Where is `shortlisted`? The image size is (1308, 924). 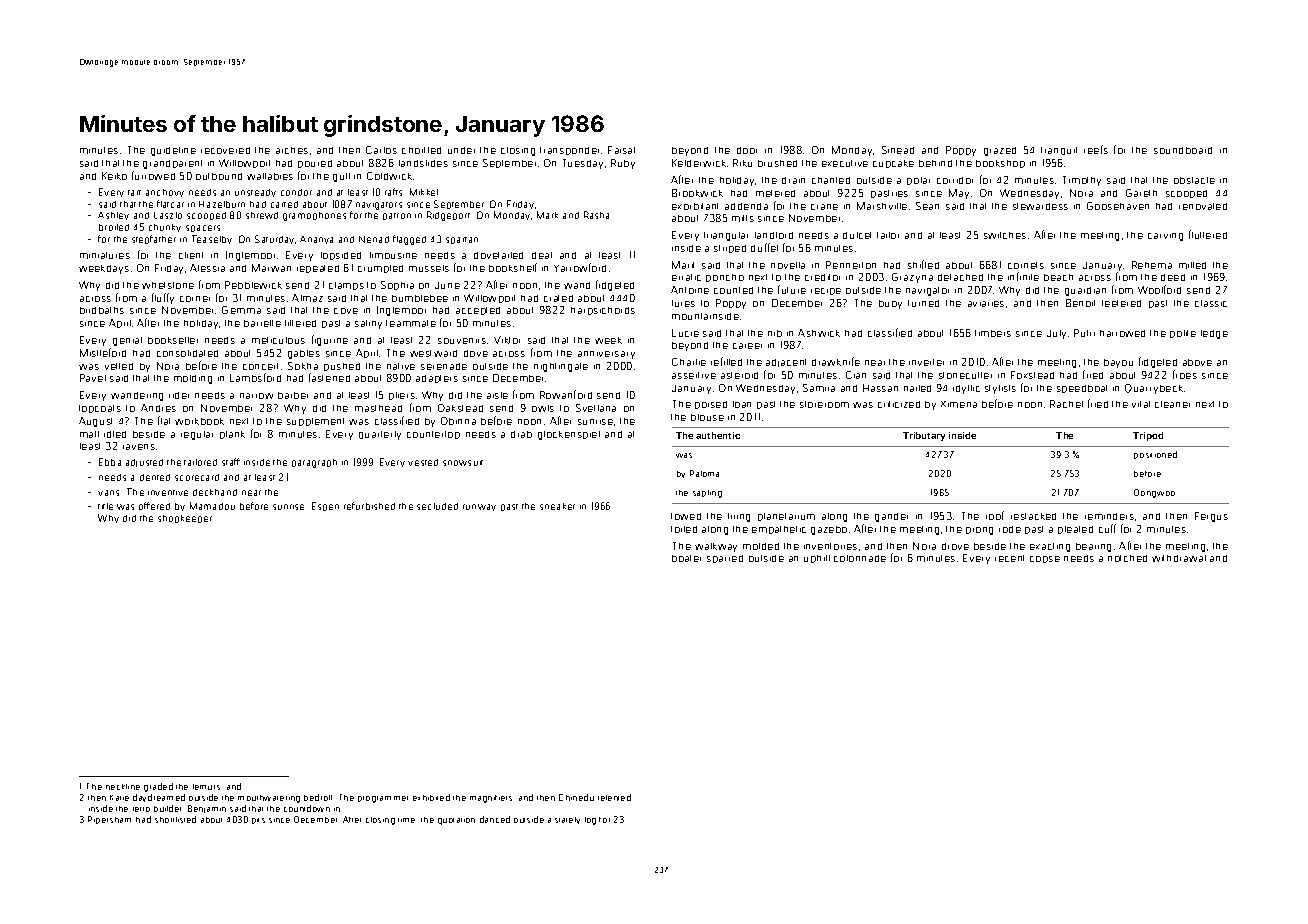
shortlisted is located at coordinates (175, 819).
